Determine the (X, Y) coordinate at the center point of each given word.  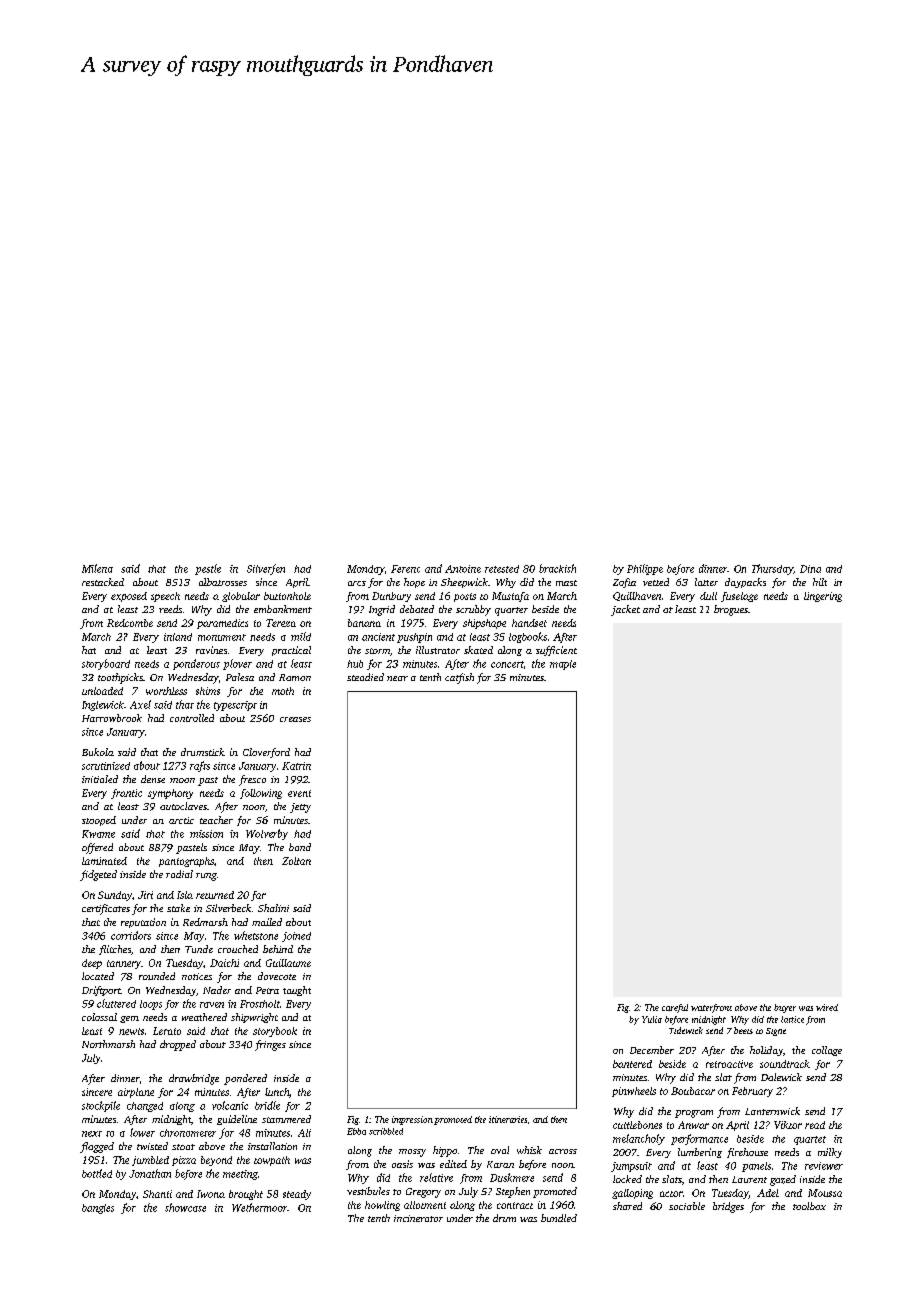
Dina (810, 569)
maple (563, 665)
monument (222, 637)
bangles (98, 1209)
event (299, 793)
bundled (559, 1218)
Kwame (98, 834)
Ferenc (405, 569)
